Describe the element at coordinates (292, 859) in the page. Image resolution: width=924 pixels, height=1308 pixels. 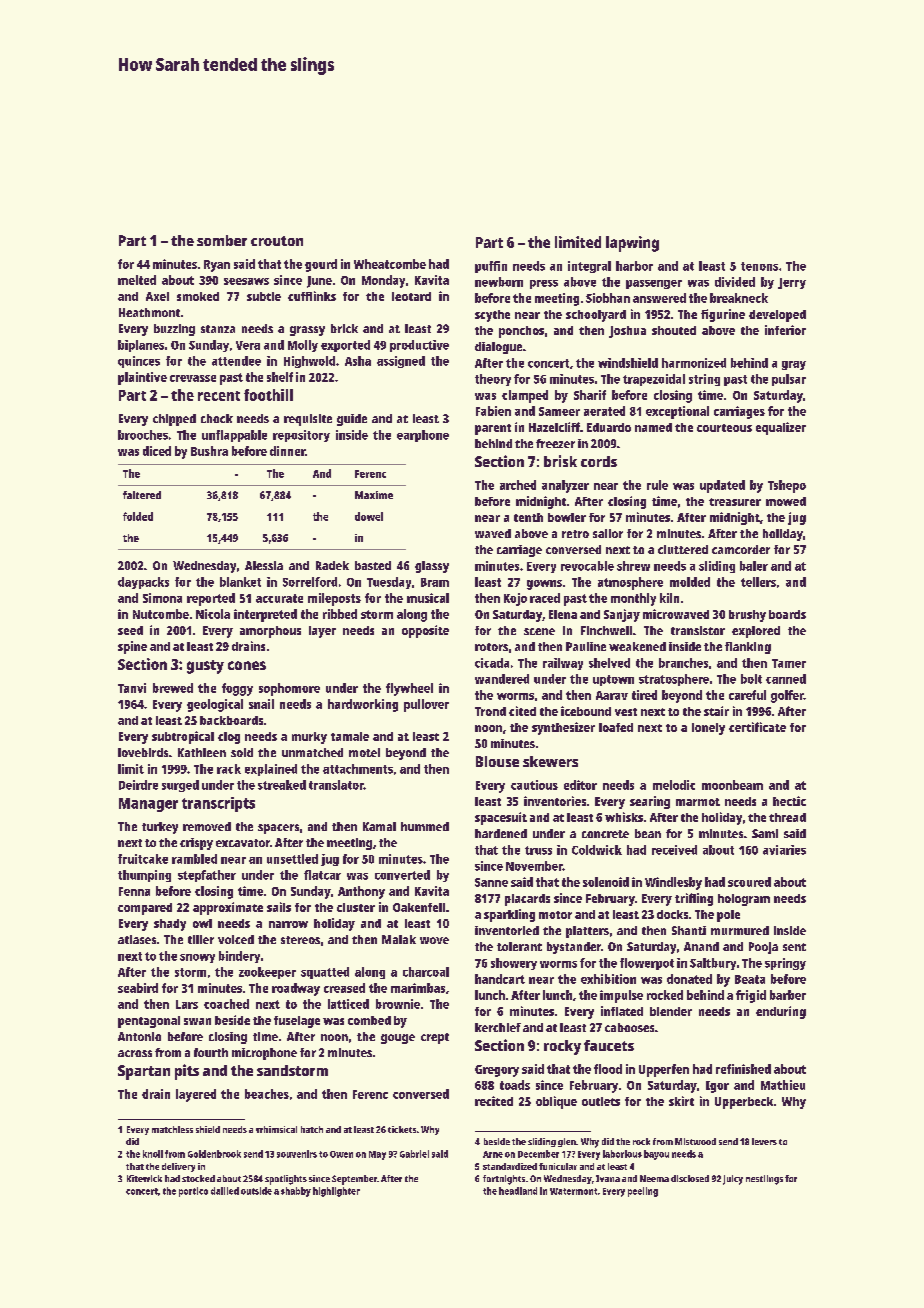
I see `unsettled` at that location.
